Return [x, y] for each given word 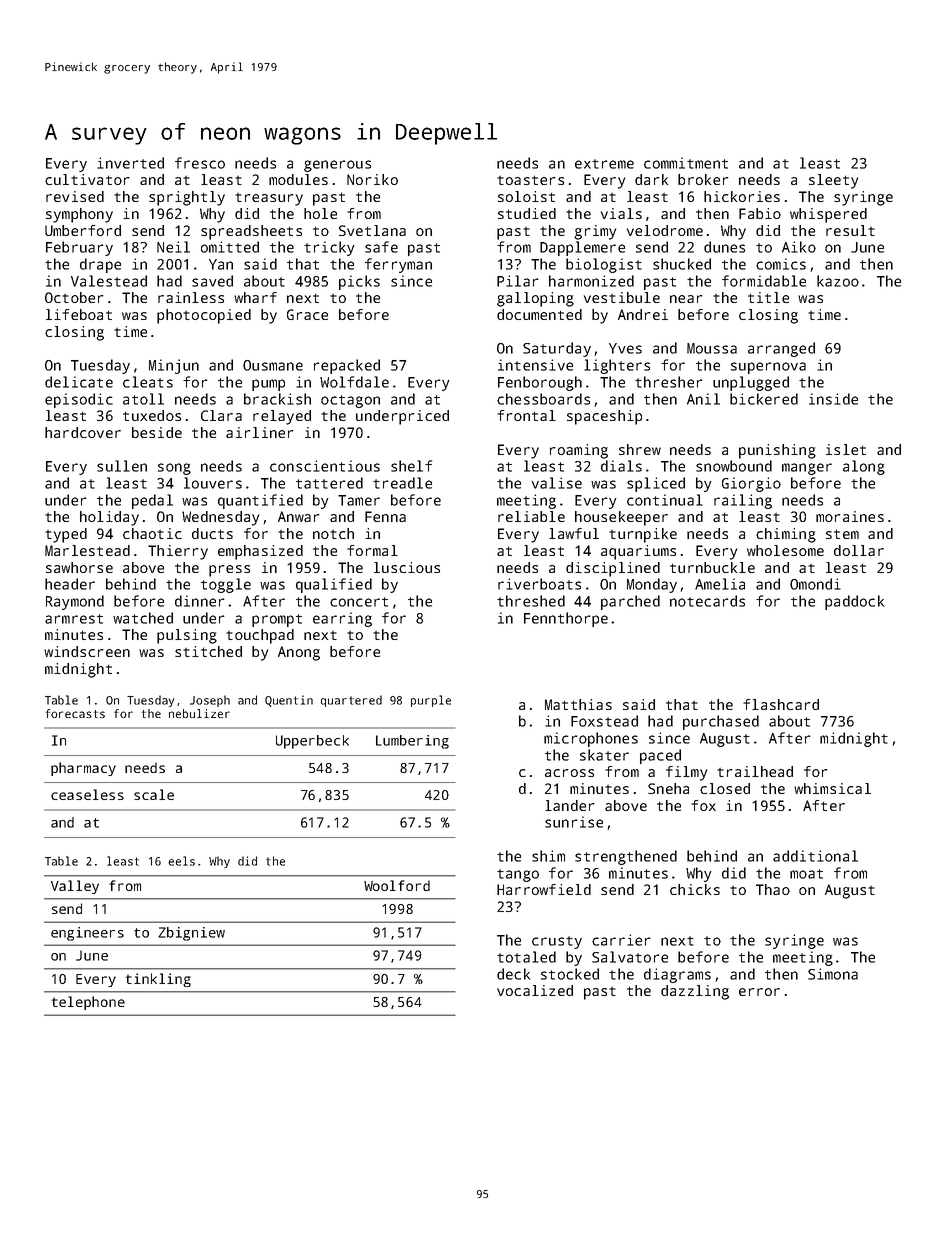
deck [513, 974]
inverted [130, 163]
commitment [686, 163]
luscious [407, 567]
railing [743, 501]
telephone [88, 1003]
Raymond [75, 602]
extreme [604, 164]
